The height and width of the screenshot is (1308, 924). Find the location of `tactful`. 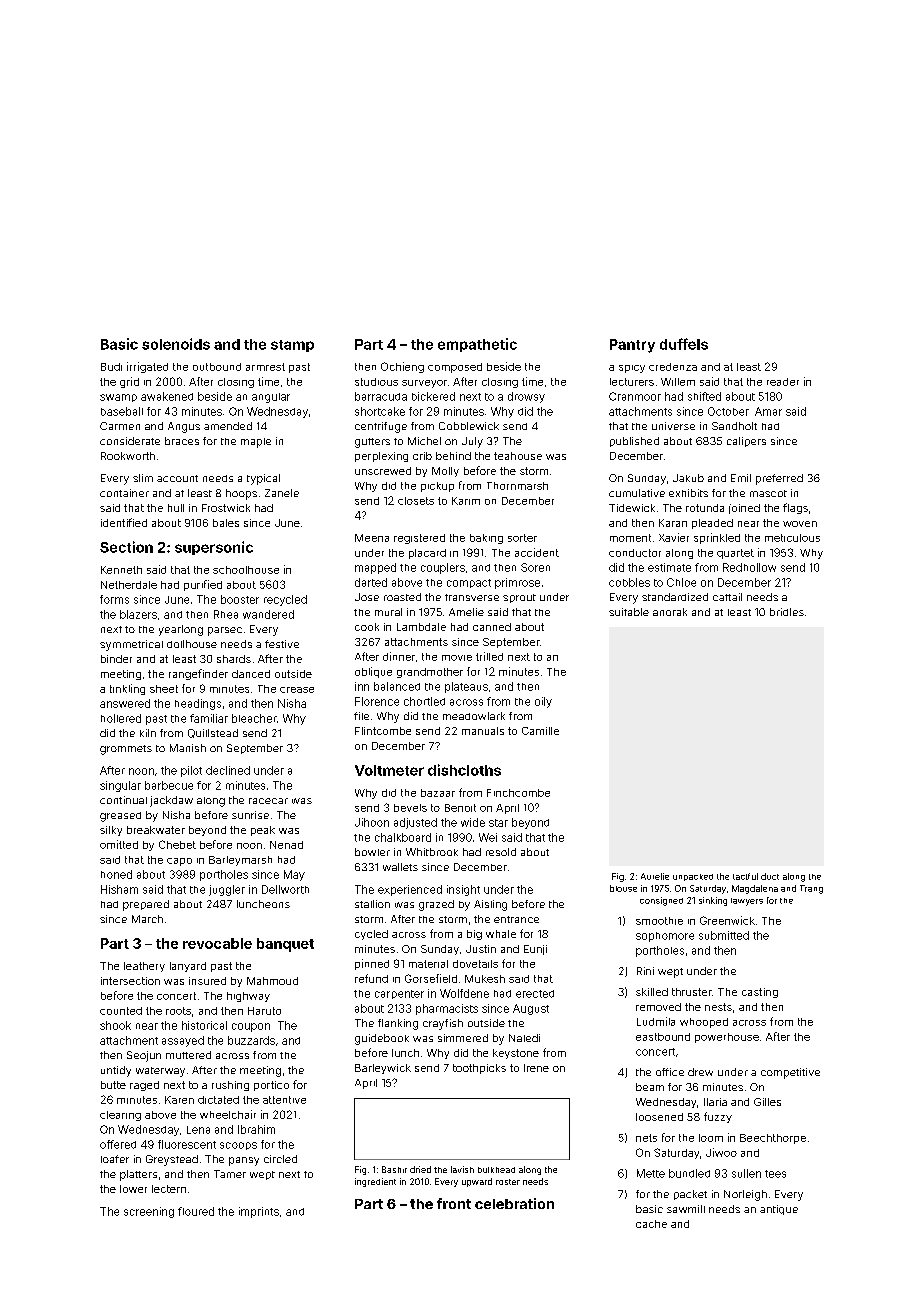

tactful is located at coordinates (745, 876).
